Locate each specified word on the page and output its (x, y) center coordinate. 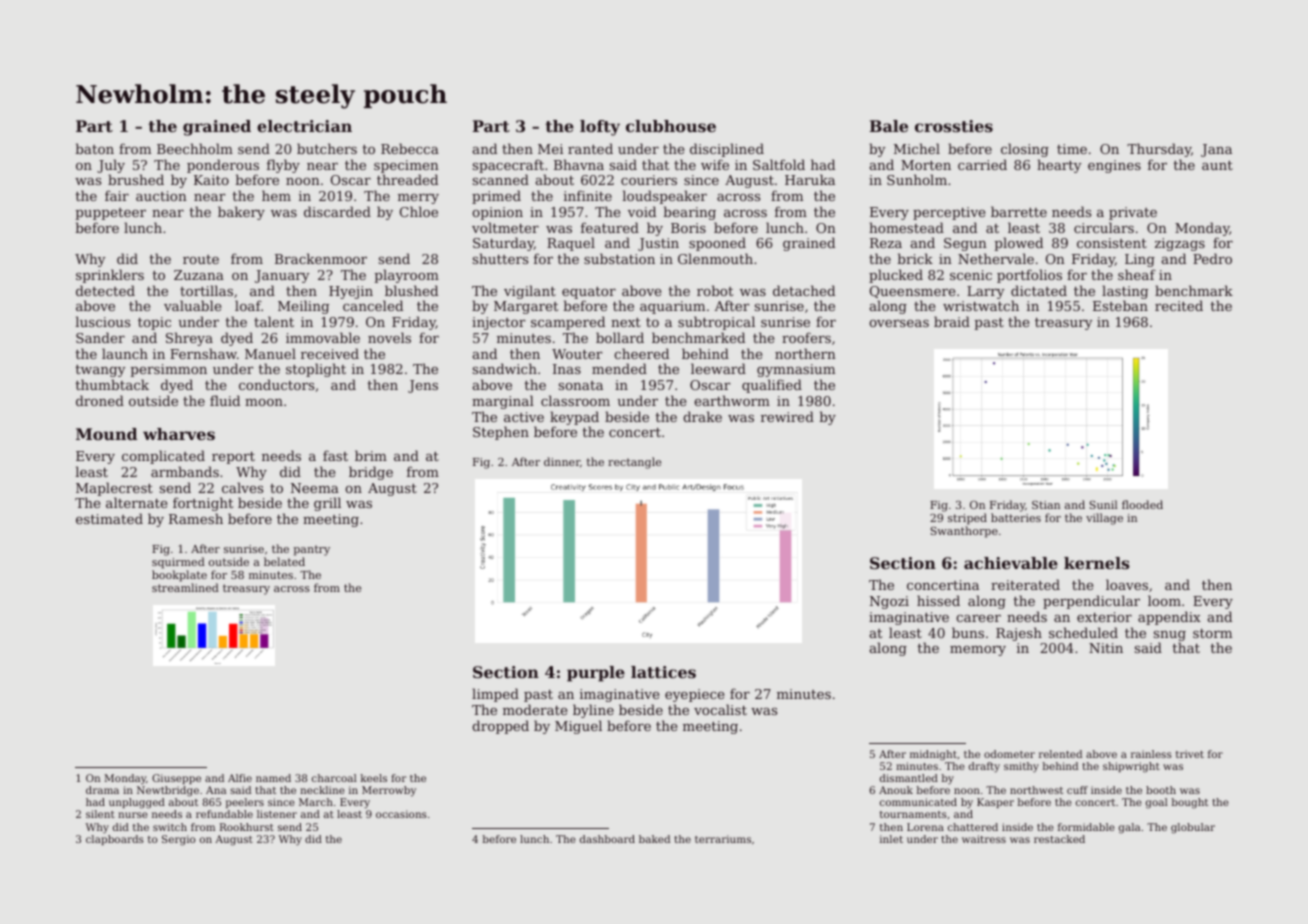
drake (702, 416)
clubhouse (671, 126)
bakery (241, 213)
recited (1179, 305)
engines (1114, 166)
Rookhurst (247, 827)
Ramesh (196, 518)
